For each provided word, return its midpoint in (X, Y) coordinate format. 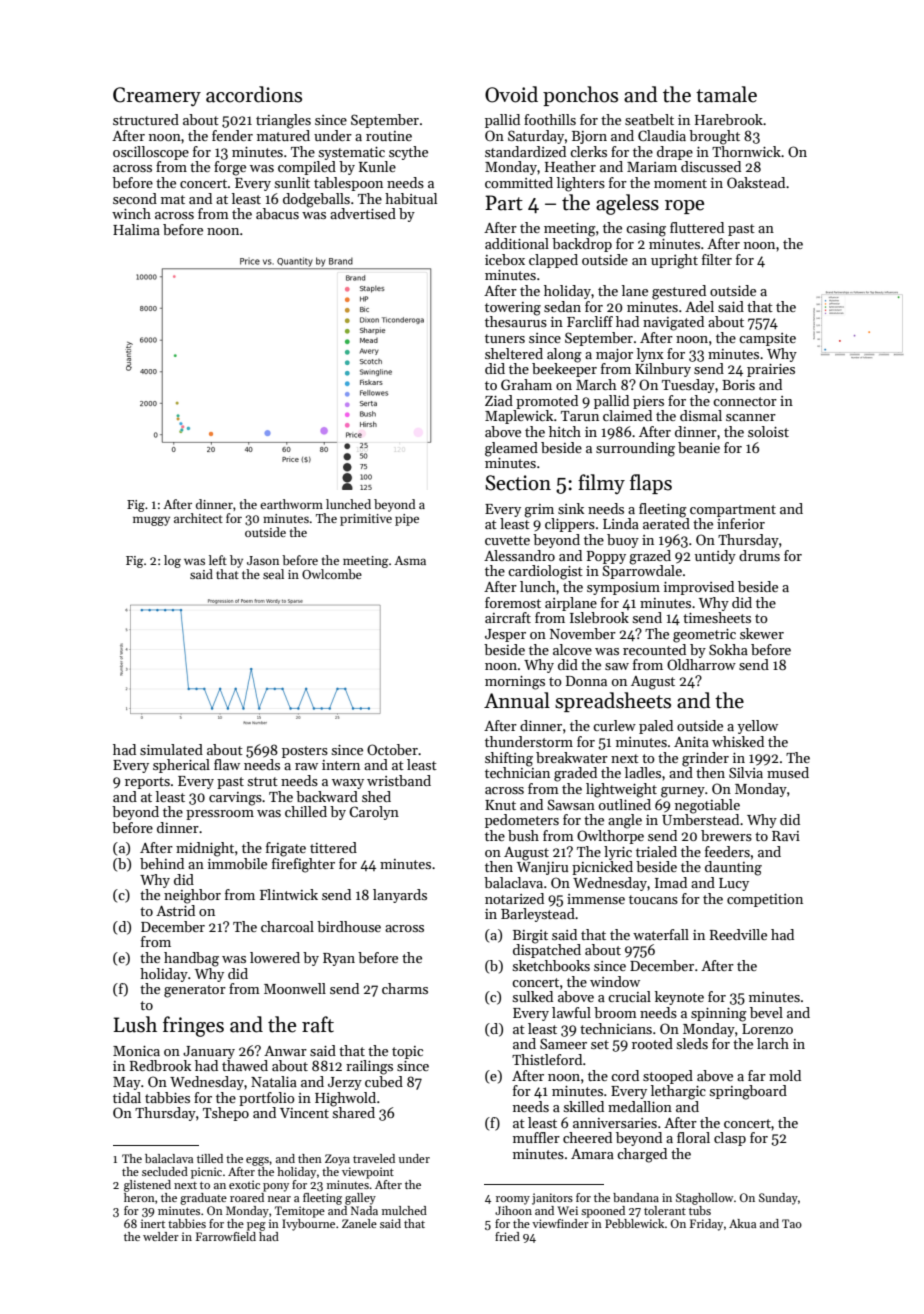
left (218, 560)
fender (232, 135)
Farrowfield (226, 1236)
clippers (570, 525)
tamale (726, 94)
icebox (505, 259)
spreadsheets (613, 702)
